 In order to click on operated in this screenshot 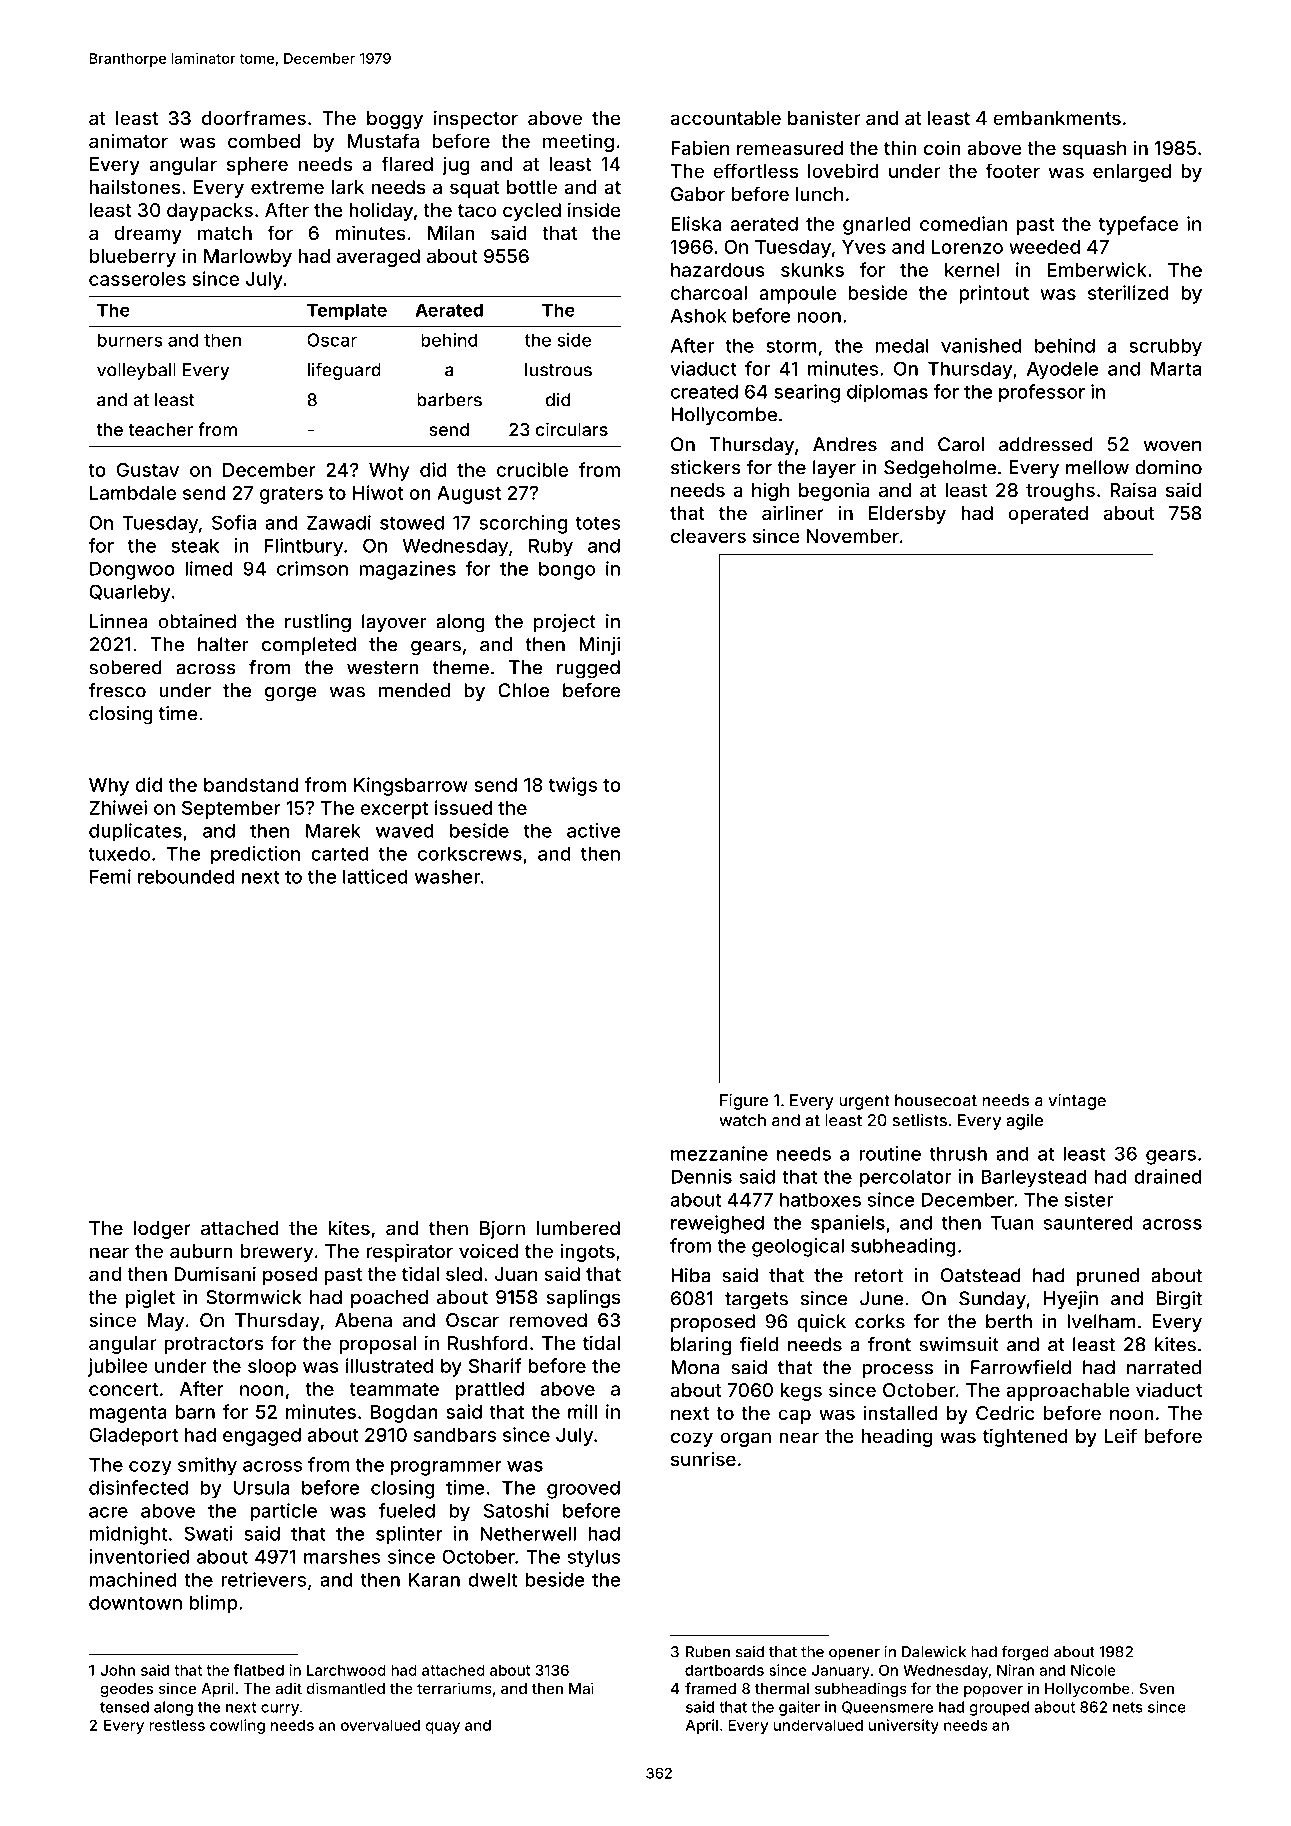, I will do `click(1048, 515)`.
